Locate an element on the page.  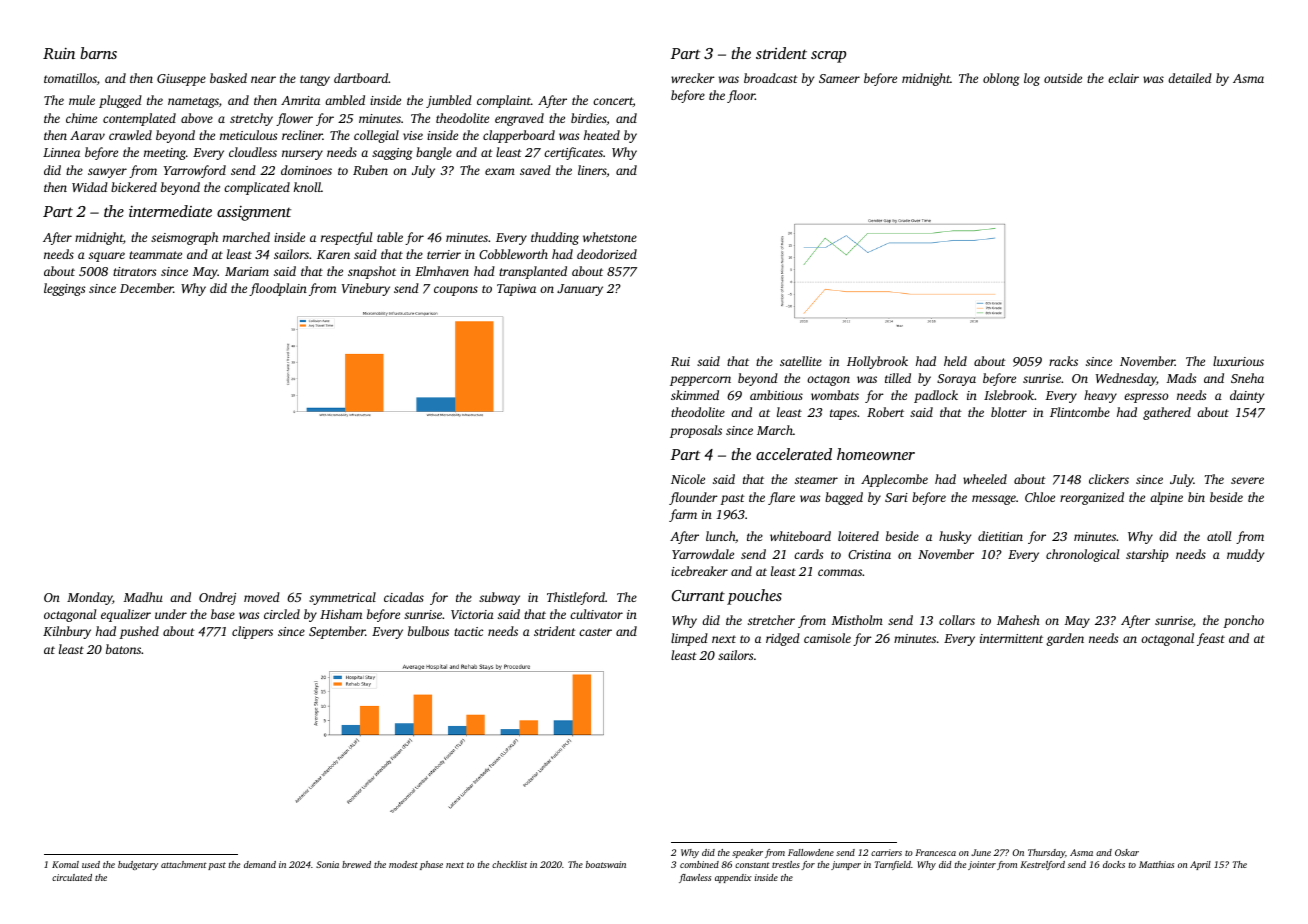
dietitian is located at coordinates (1000, 536).
